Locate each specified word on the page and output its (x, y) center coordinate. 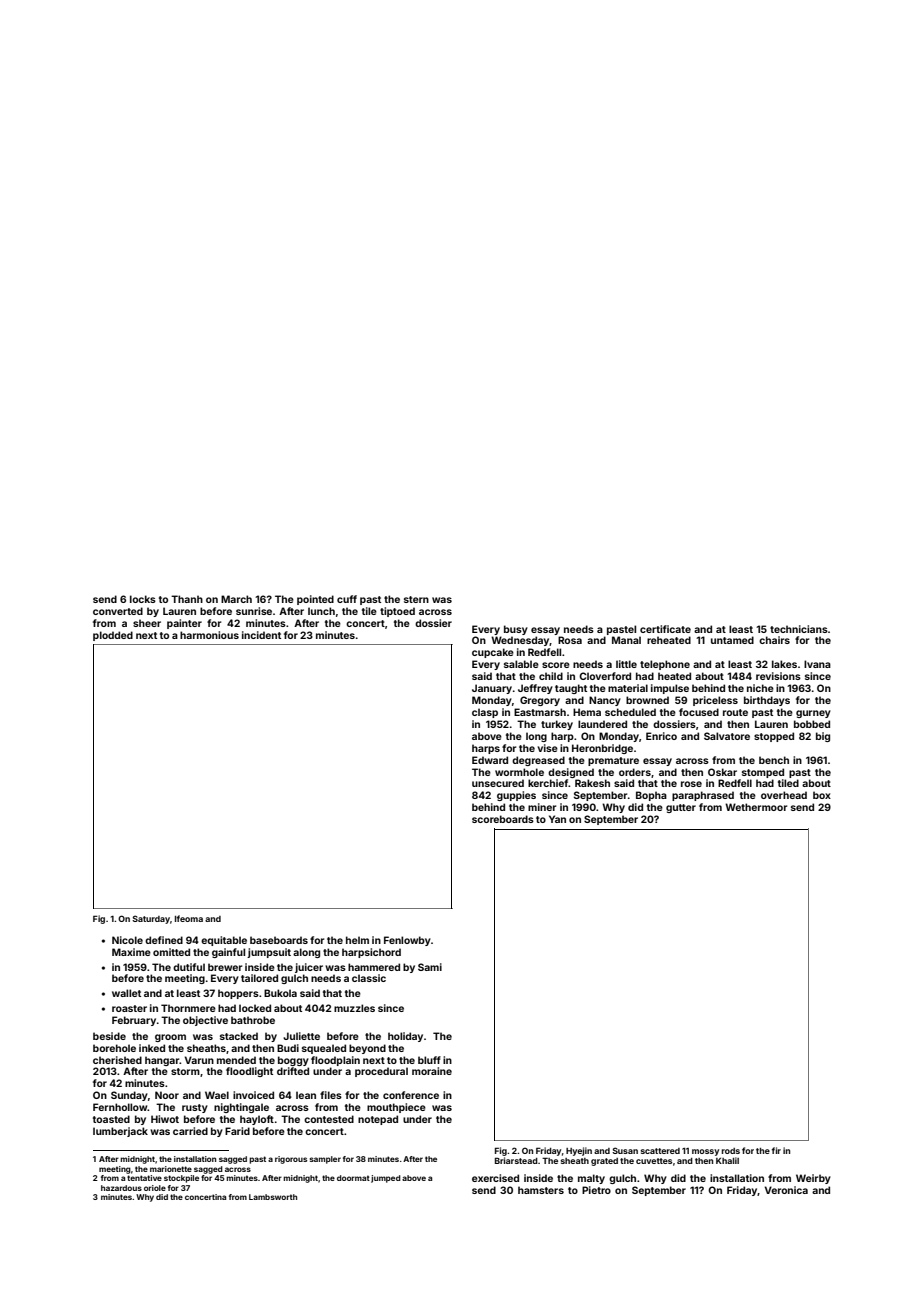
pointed (315, 600)
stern (416, 599)
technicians (799, 629)
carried (190, 1131)
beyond (367, 1049)
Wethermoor (756, 807)
